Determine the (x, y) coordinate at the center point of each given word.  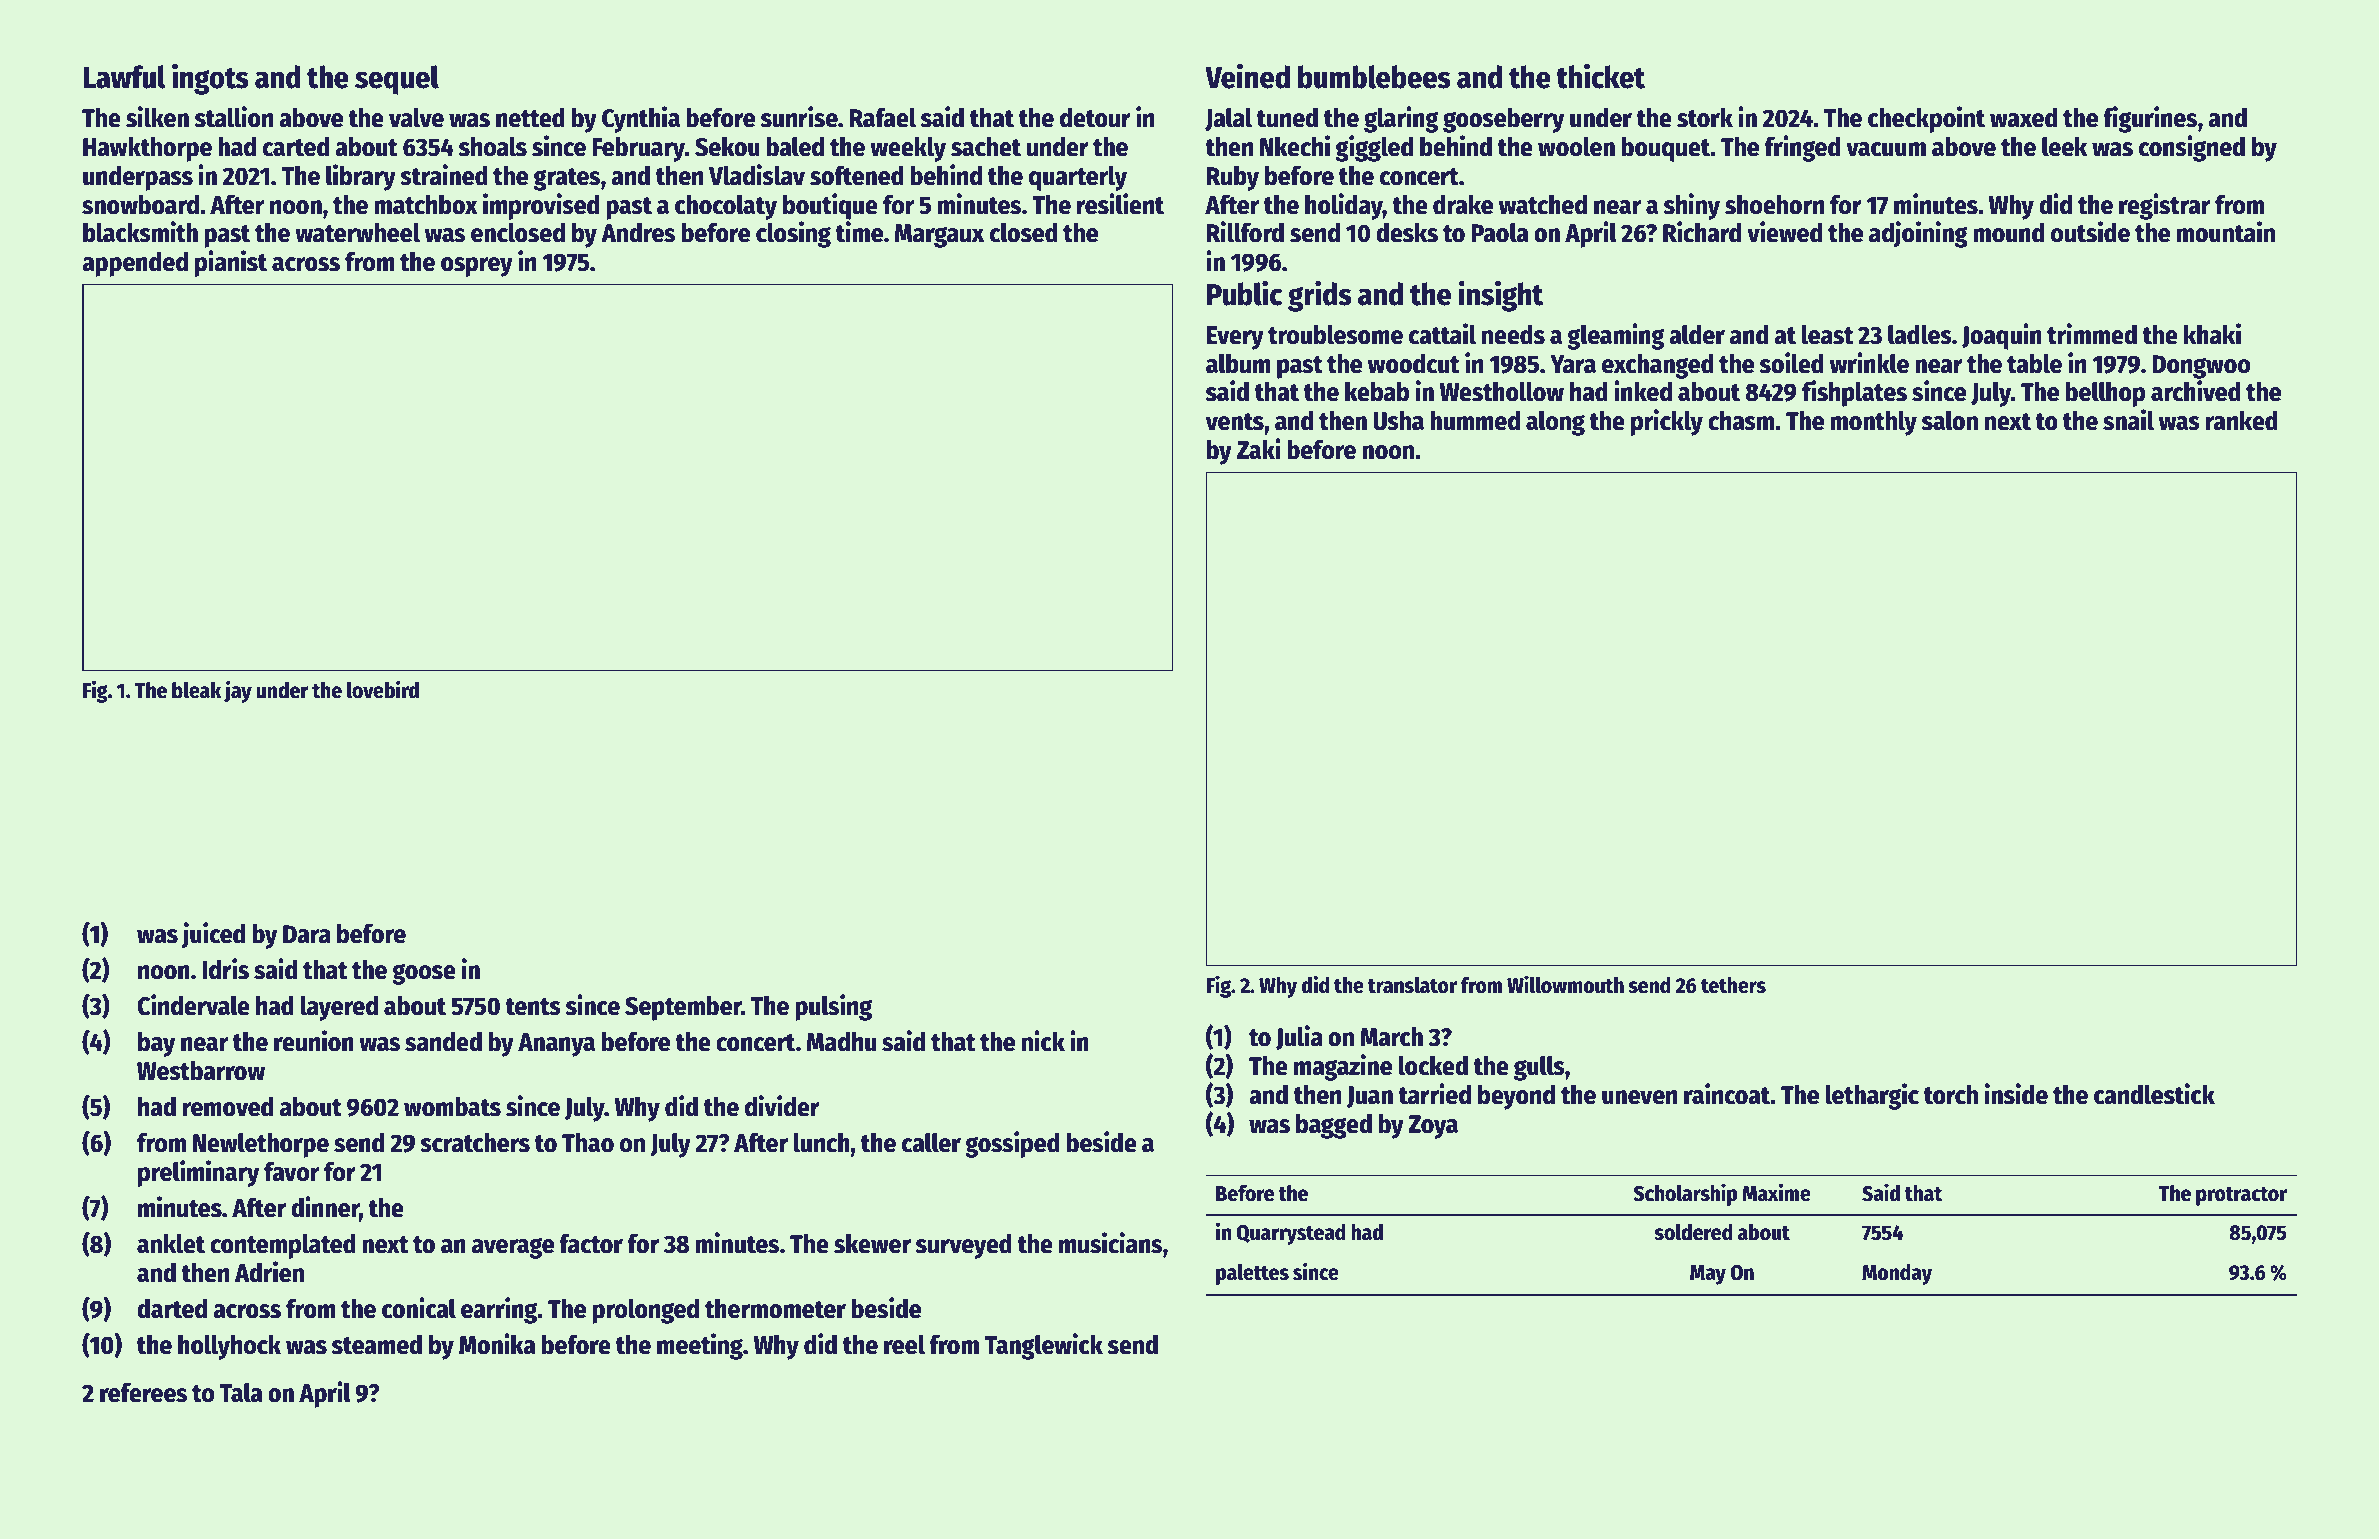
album (1238, 364)
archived (2196, 391)
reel (904, 1345)
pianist (231, 263)
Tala (241, 1393)
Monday (1897, 1274)
